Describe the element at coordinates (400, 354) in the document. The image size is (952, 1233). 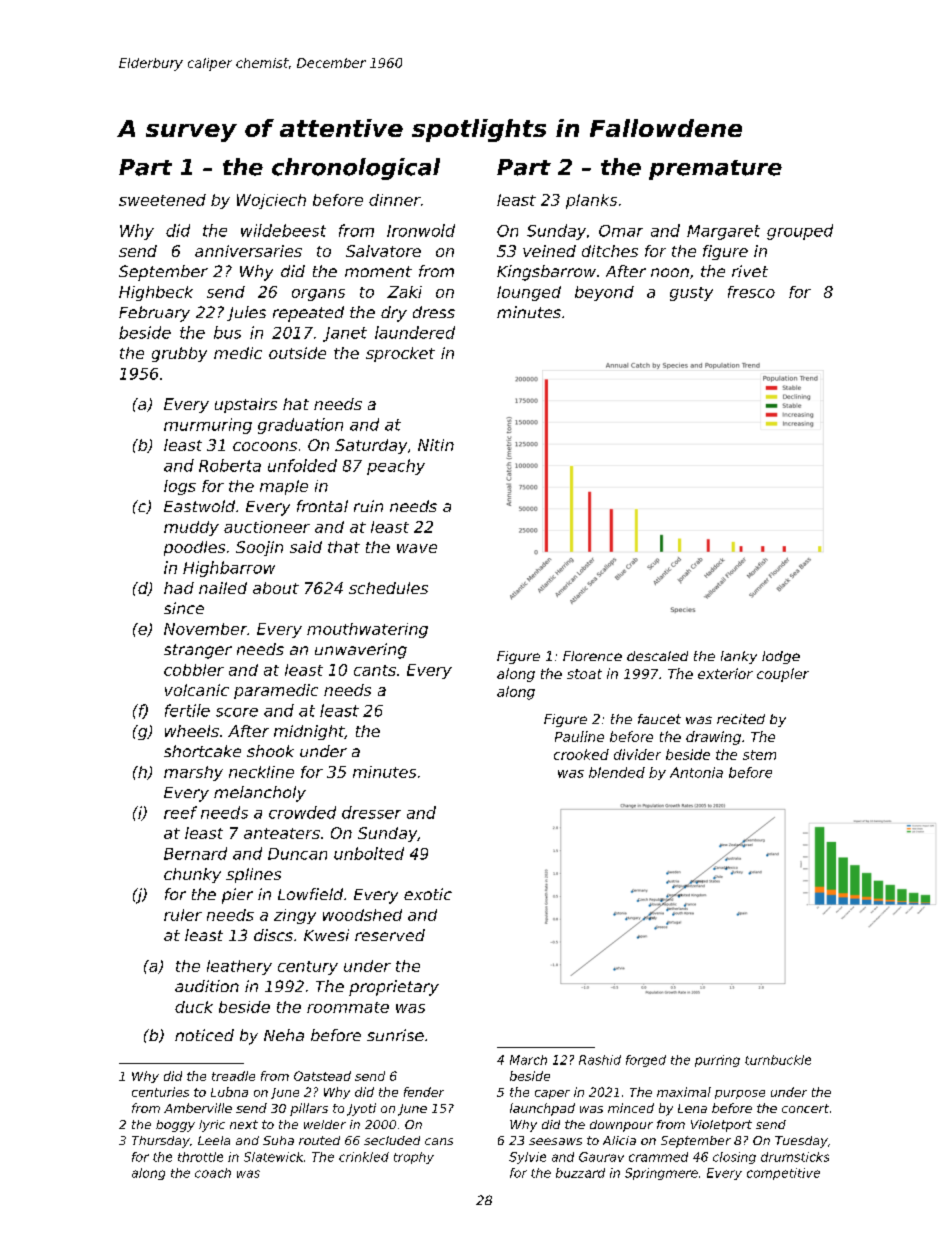
I see `sprocket` at that location.
